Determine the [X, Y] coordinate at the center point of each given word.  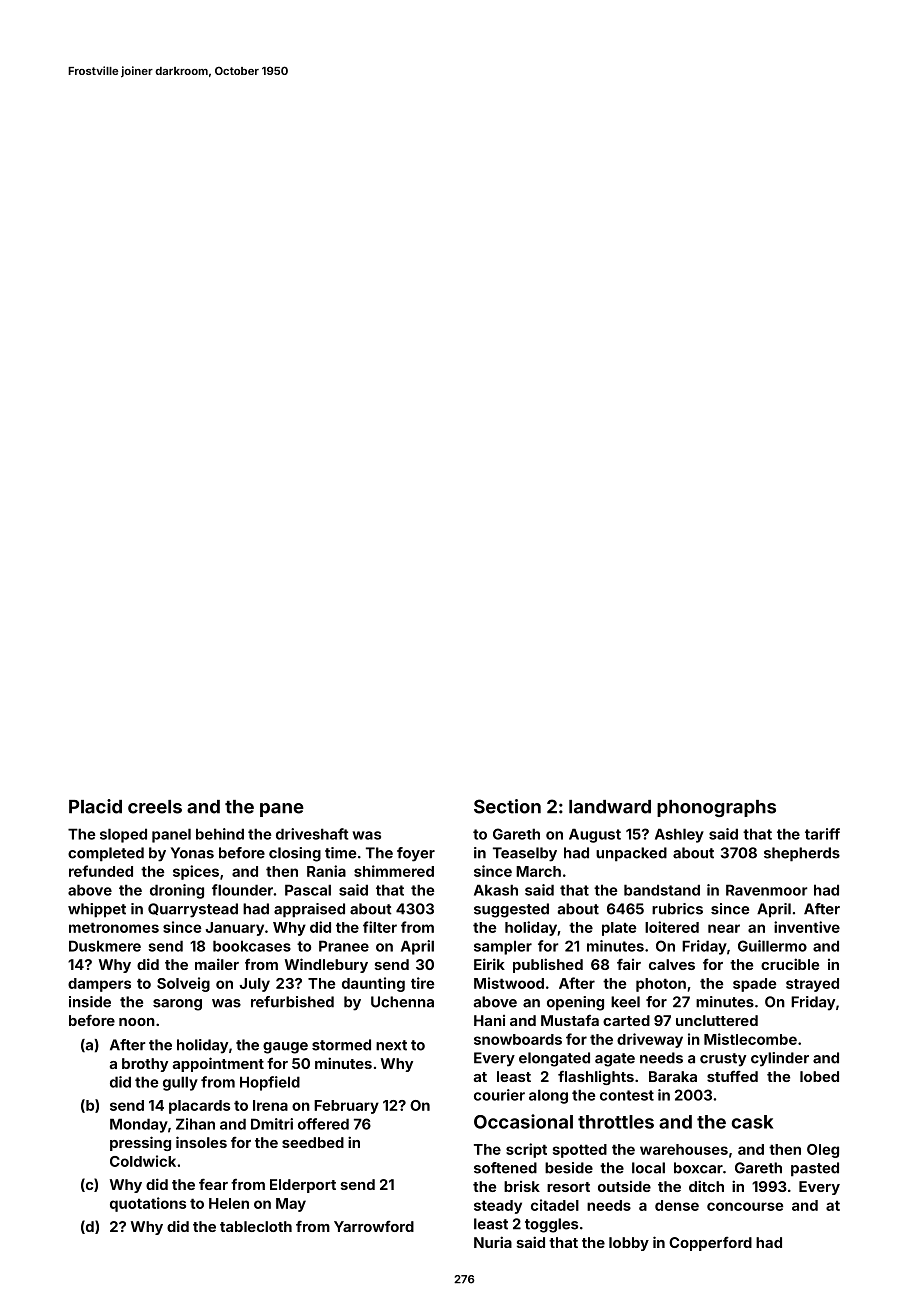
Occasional [523, 1121]
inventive [807, 927]
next [391, 1045]
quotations [148, 1204]
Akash [496, 890]
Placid [95, 806]
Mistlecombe [750, 1039]
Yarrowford [374, 1226]
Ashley [679, 835]
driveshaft [312, 834]
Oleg [823, 1151]
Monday [139, 1125]
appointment [218, 1064]
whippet [97, 910]
